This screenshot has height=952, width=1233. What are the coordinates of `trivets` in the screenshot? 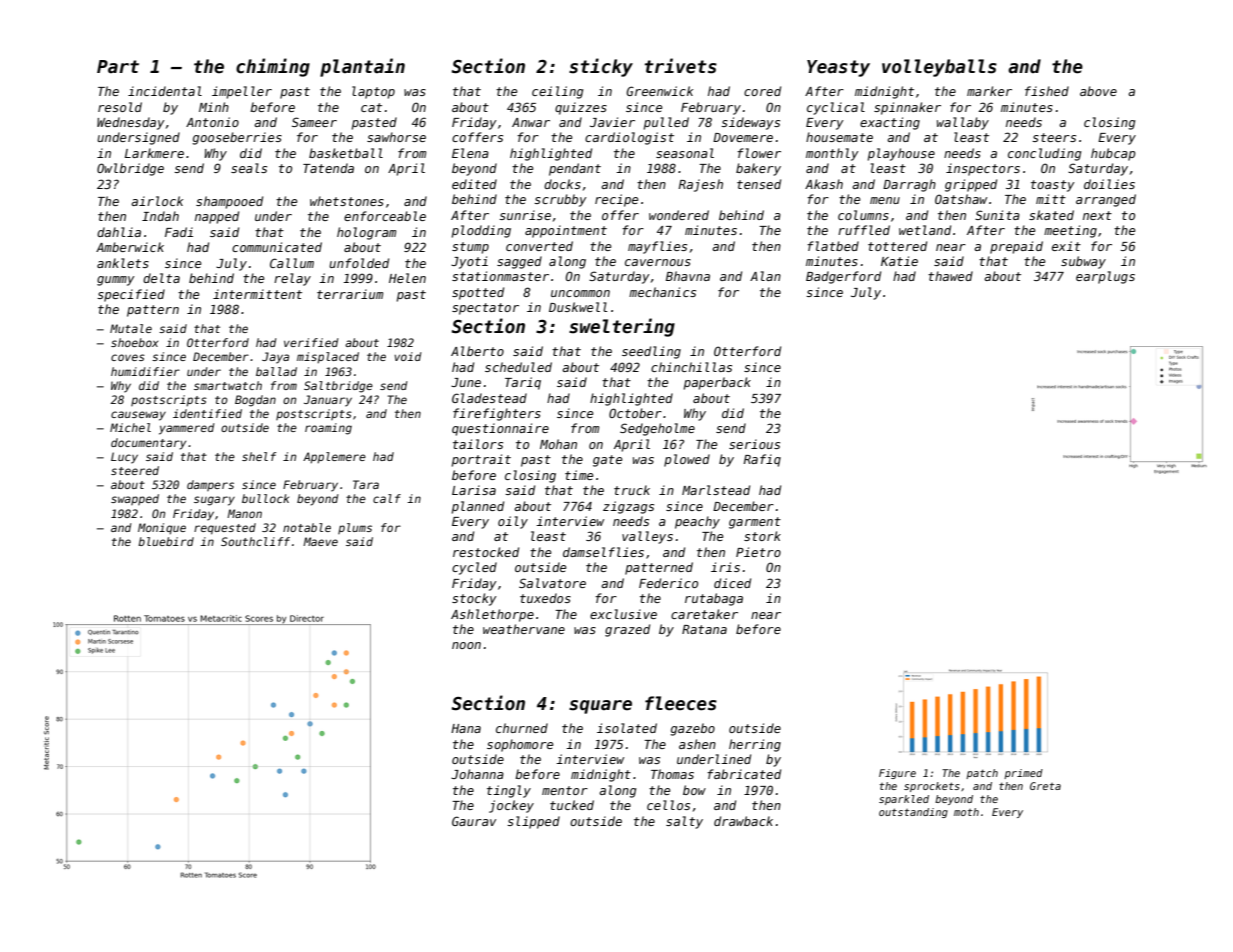 It's located at (681, 66).
